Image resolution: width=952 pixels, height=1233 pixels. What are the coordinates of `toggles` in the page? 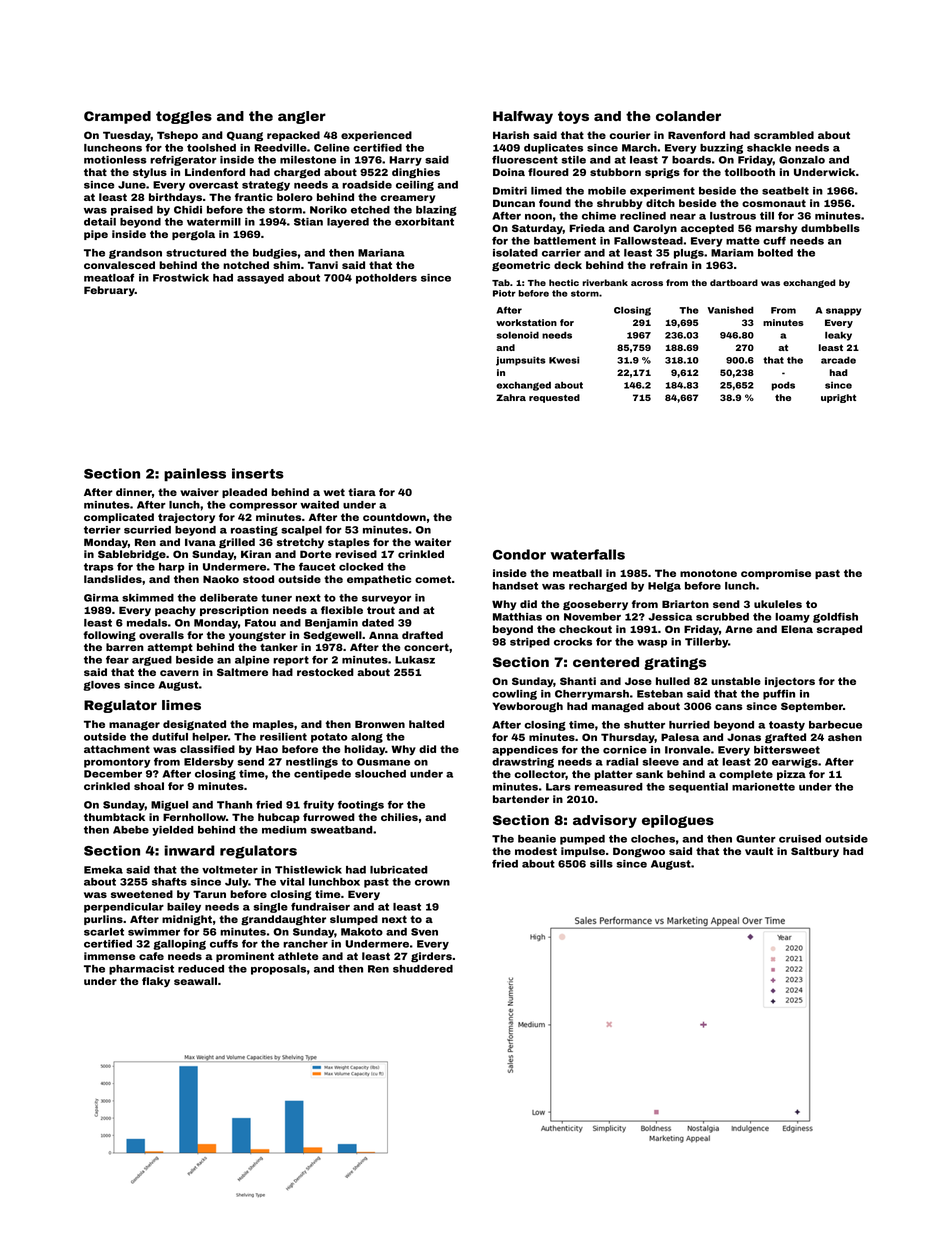 It's located at (184, 117).
